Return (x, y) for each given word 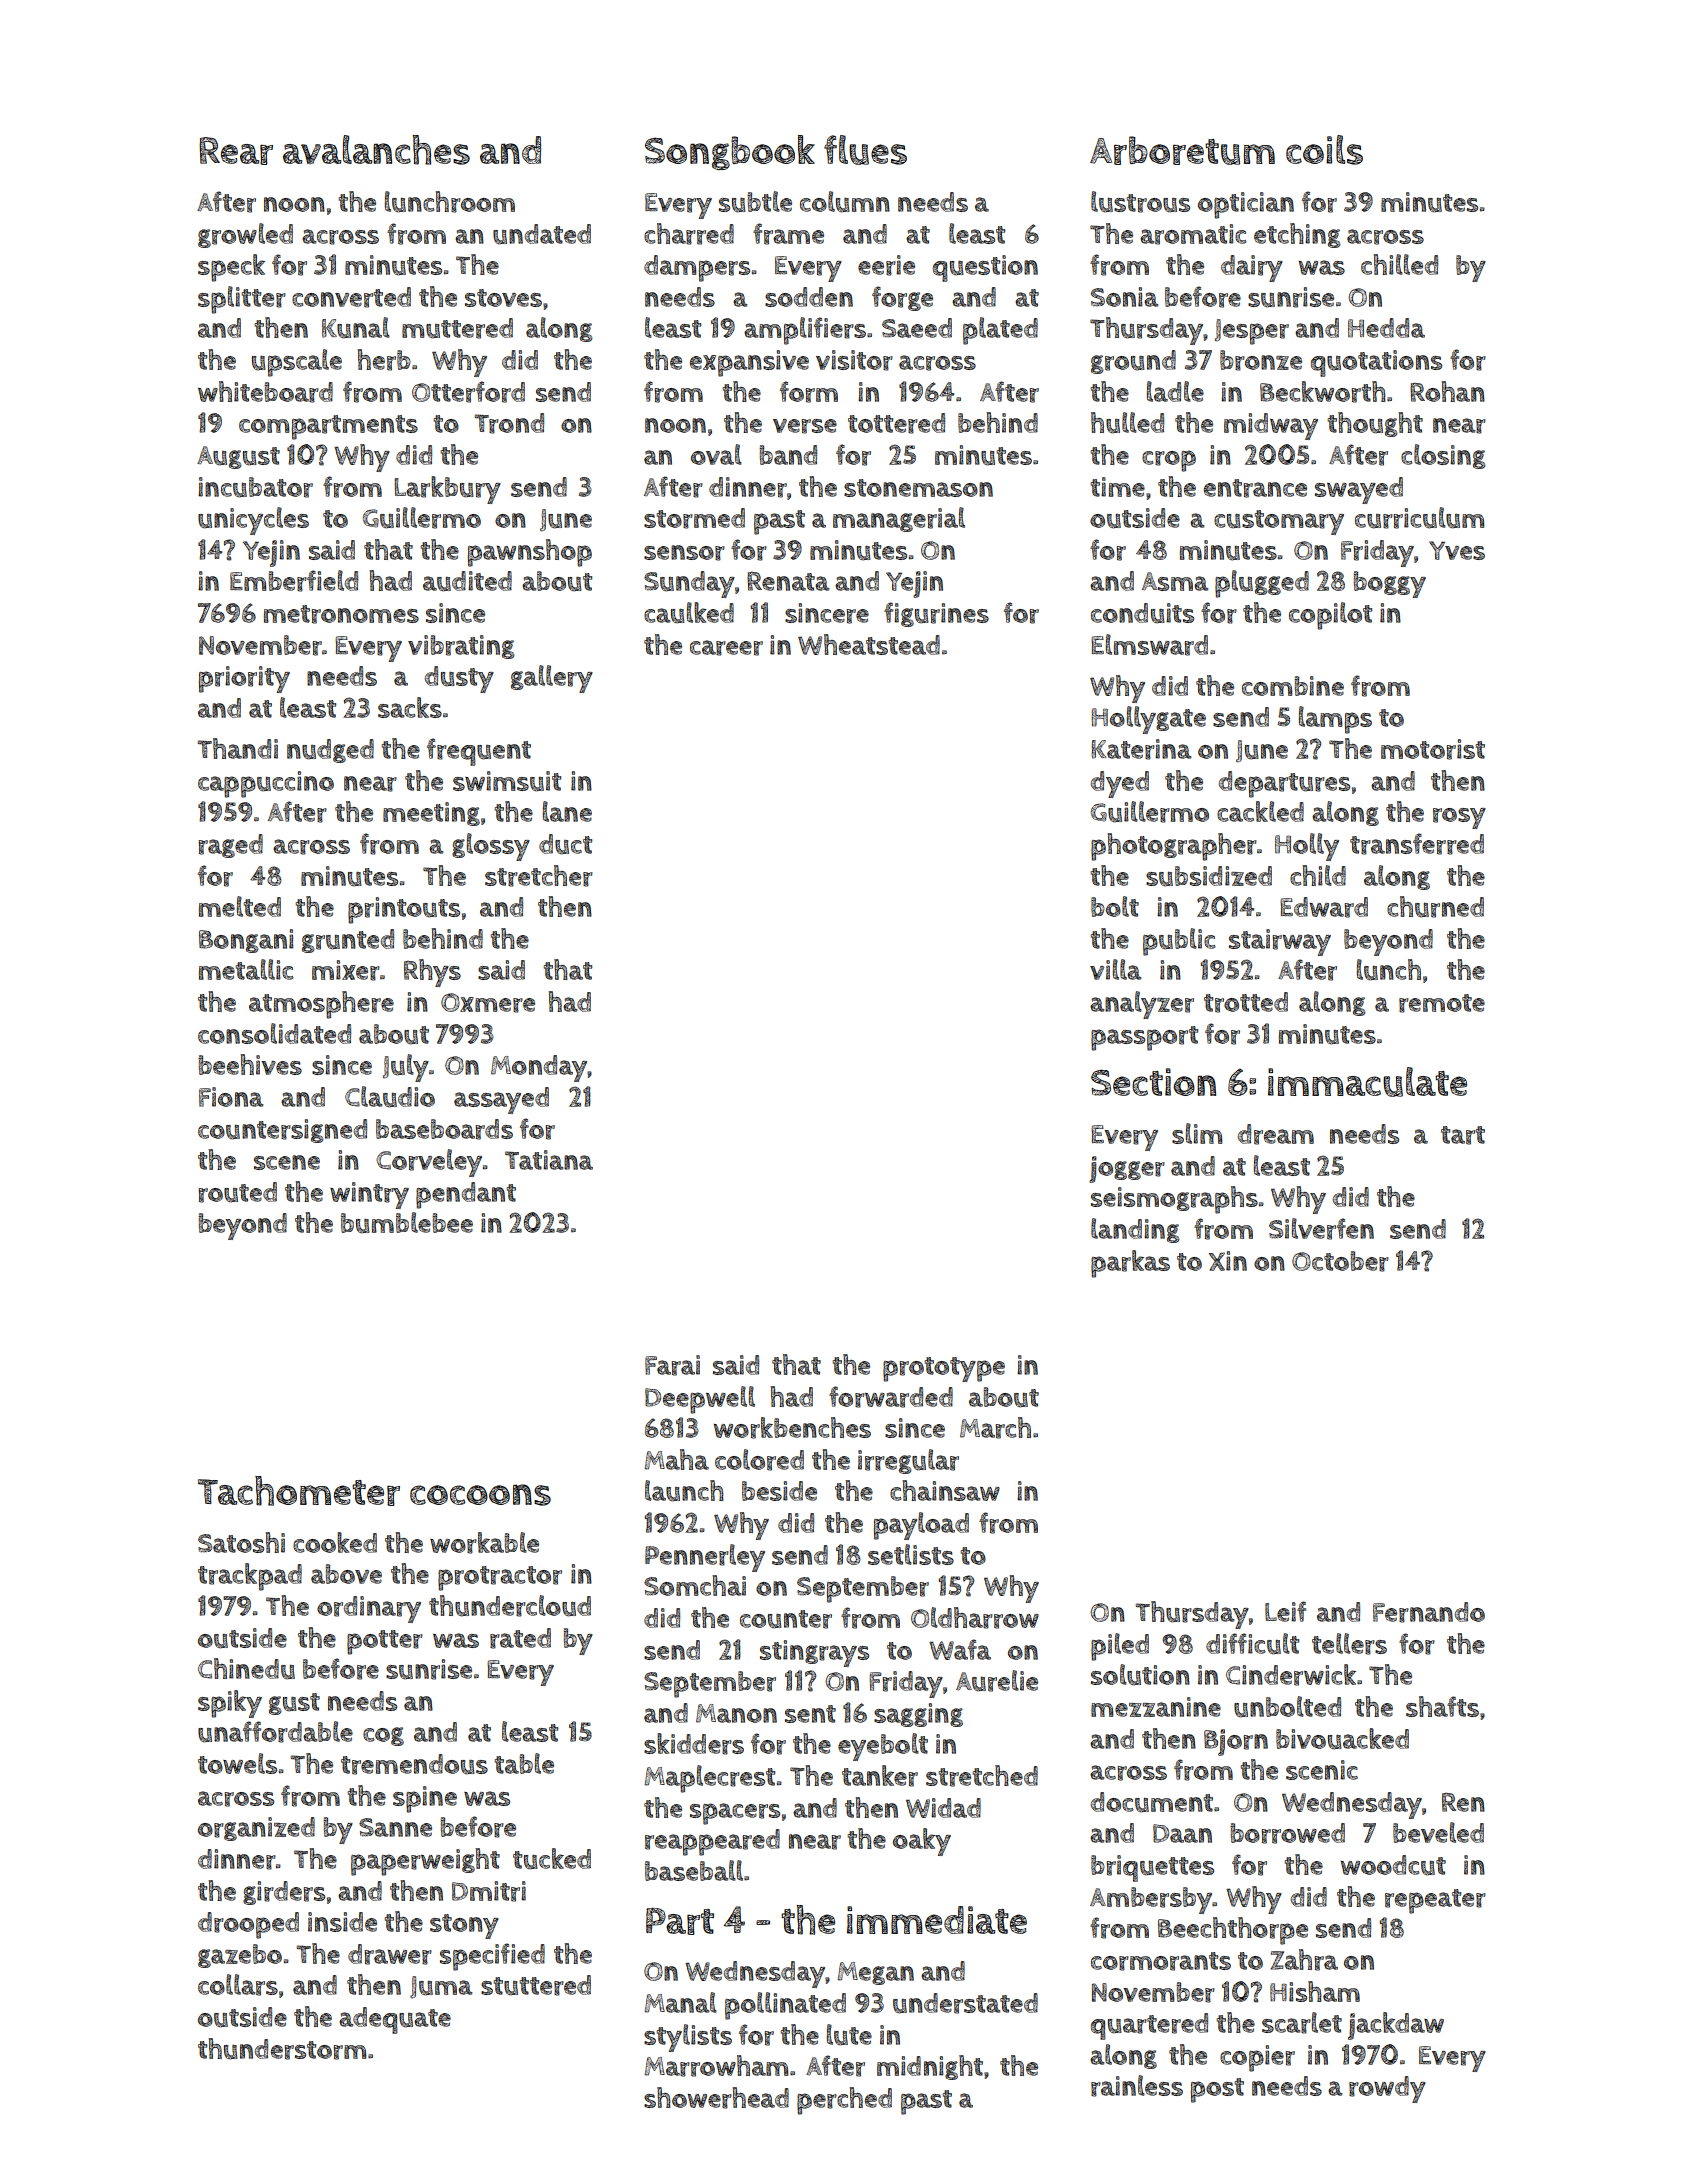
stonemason (918, 488)
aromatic (1193, 234)
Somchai (695, 1585)
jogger (1127, 1169)
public (1179, 942)
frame (788, 234)
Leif (1285, 1611)
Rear (236, 151)
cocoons (480, 1495)
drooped (248, 1925)
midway (1271, 426)
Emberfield (294, 581)
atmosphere (321, 1005)
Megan (875, 1973)
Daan (1182, 1833)
